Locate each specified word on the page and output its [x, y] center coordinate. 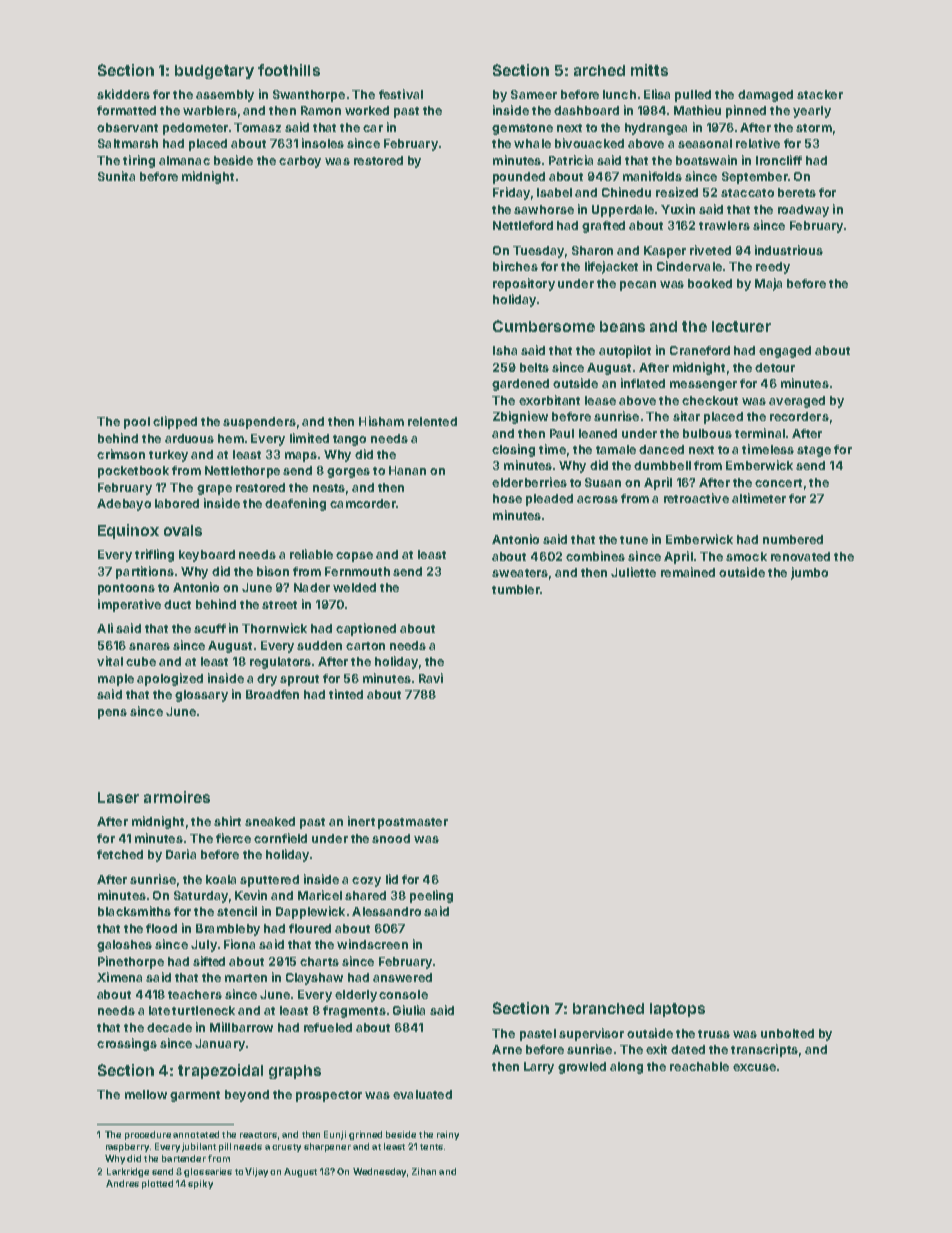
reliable [311, 554]
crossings [127, 1044]
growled [582, 1068]
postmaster [413, 823]
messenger [703, 386]
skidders [123, 94]
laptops [677, 1010]
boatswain [706, 160]
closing [513, 450]
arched [599, 70]
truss [714, 1034]
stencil [237, 911]
